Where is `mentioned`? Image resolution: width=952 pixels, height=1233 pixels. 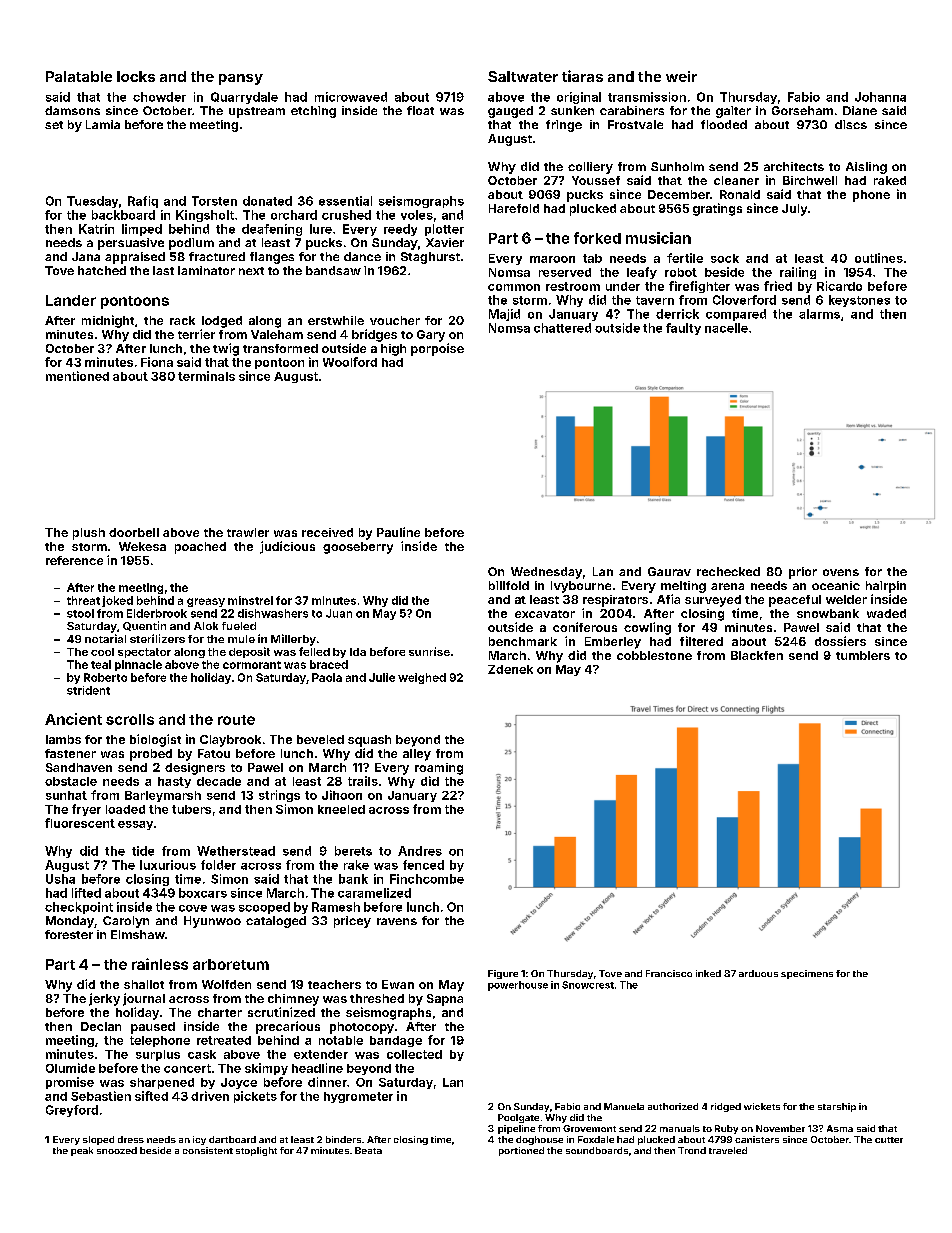 mentioned is located at coordinates (77, 376).
